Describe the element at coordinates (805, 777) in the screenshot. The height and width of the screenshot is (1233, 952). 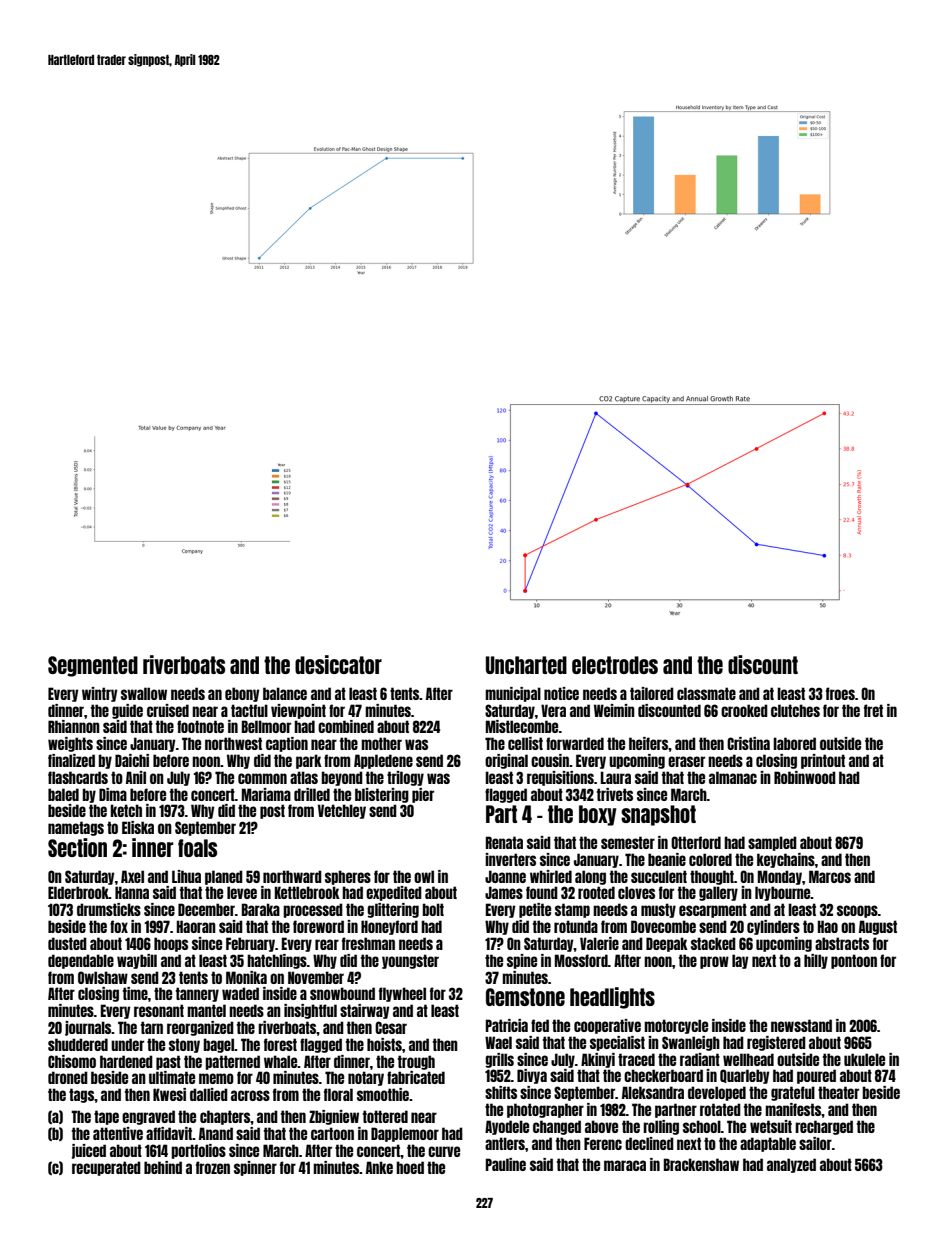
I see `Robinwood` at that location.
